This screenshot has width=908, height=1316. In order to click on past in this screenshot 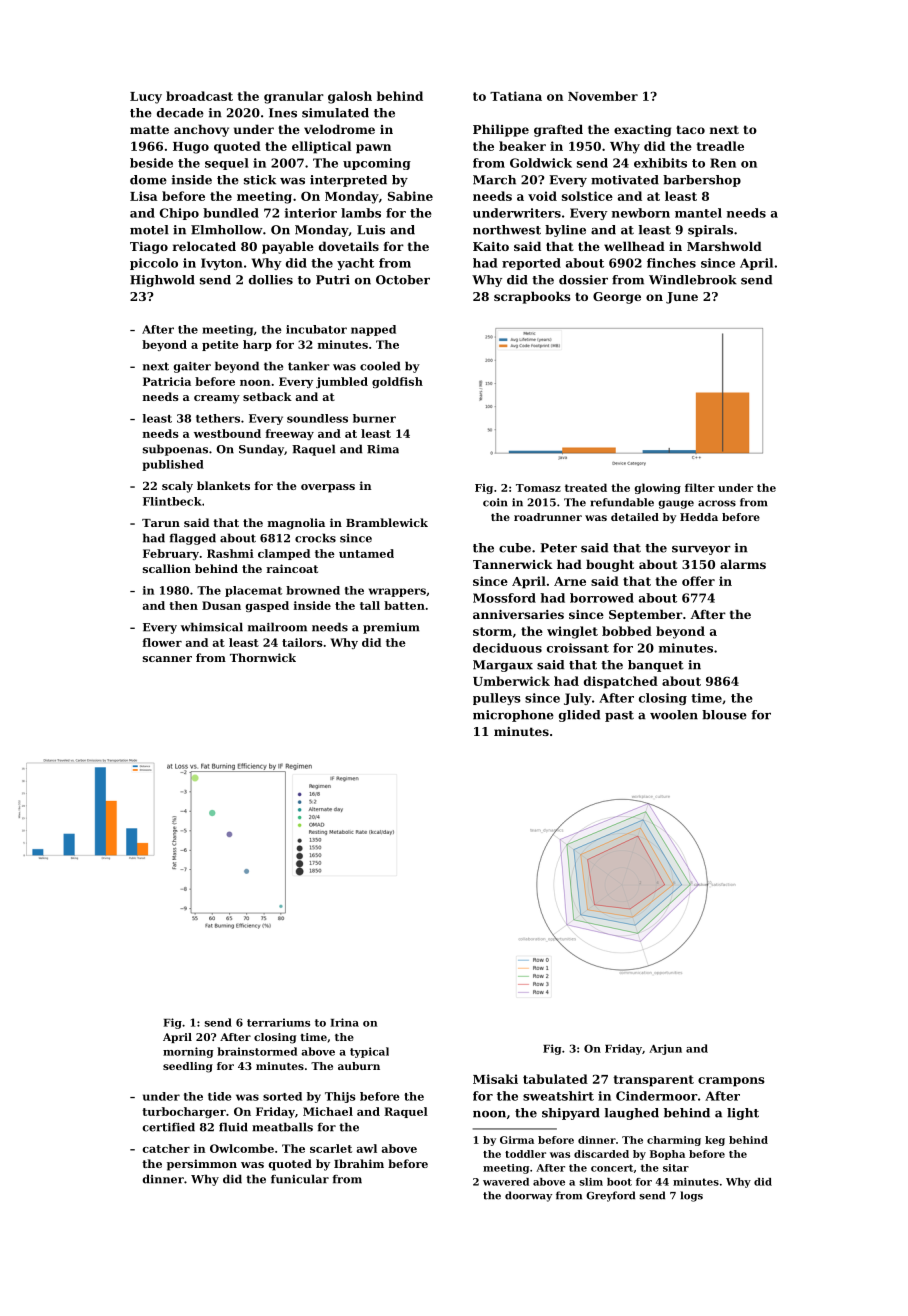, I will do `click(619, 716)`.
